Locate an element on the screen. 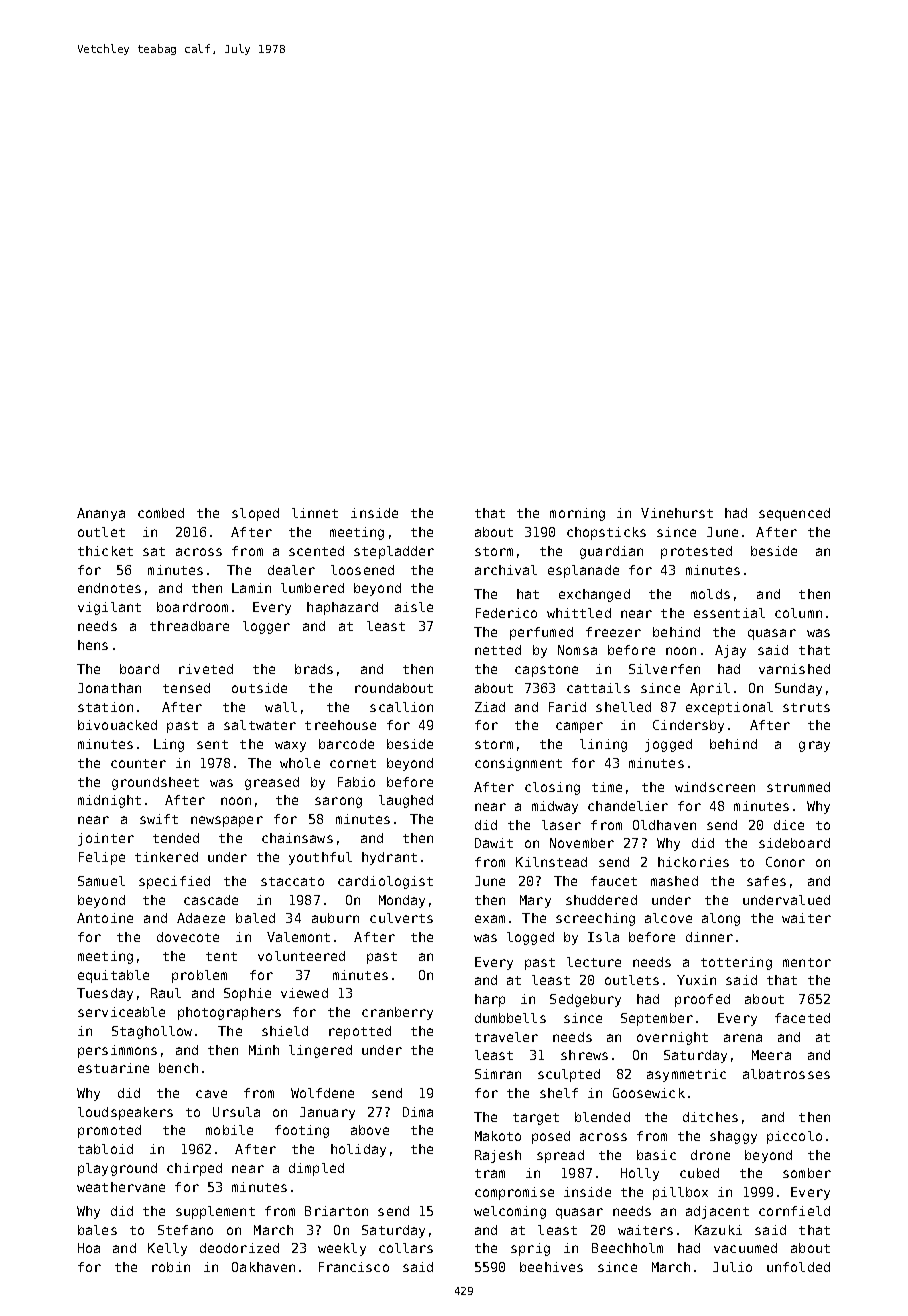 The height and width of the screenshot is (1316, 908). chandelier is located at coordinates (628, 806).
